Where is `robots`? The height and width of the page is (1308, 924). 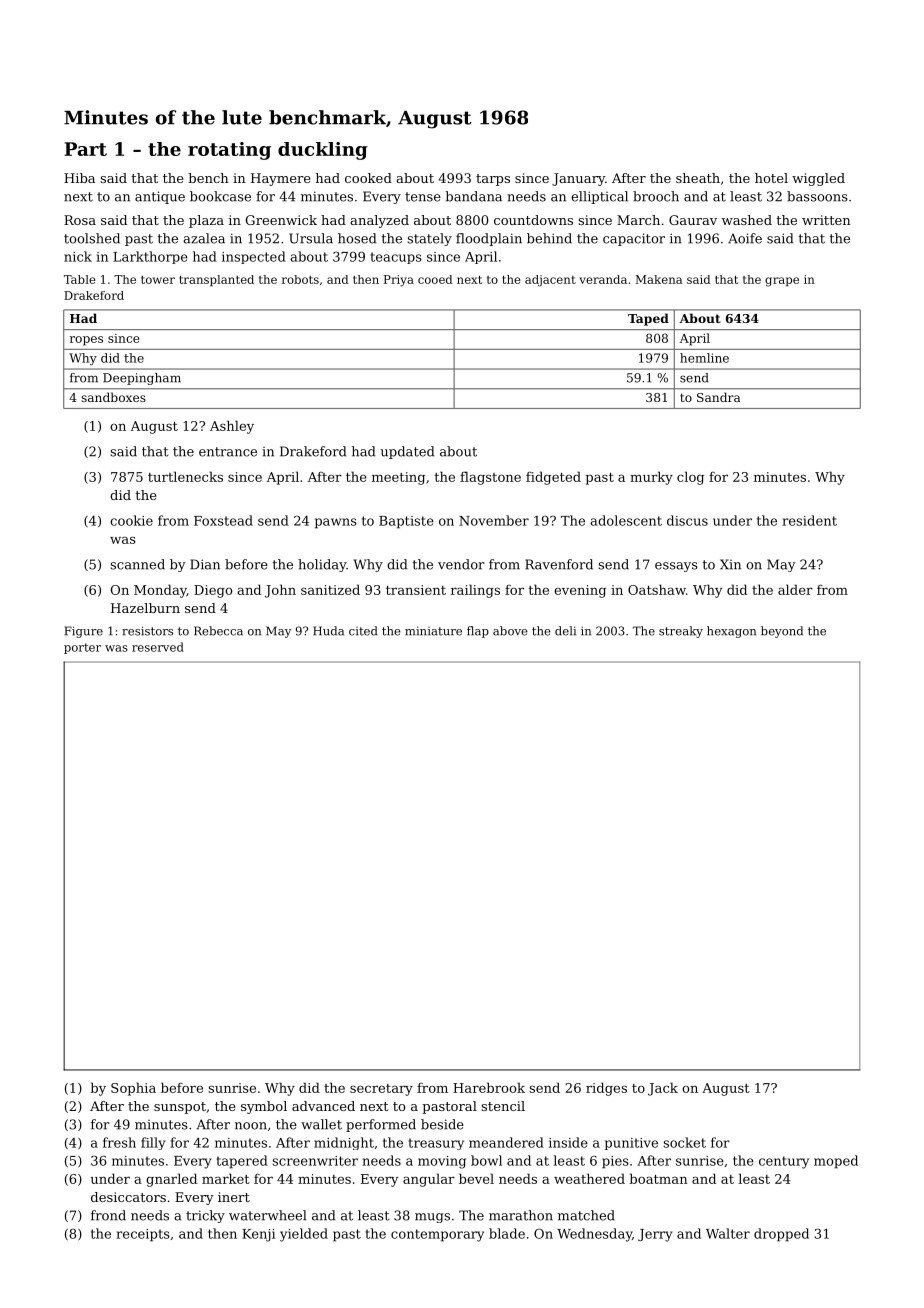
robots is located at coordinates (300, 279).
